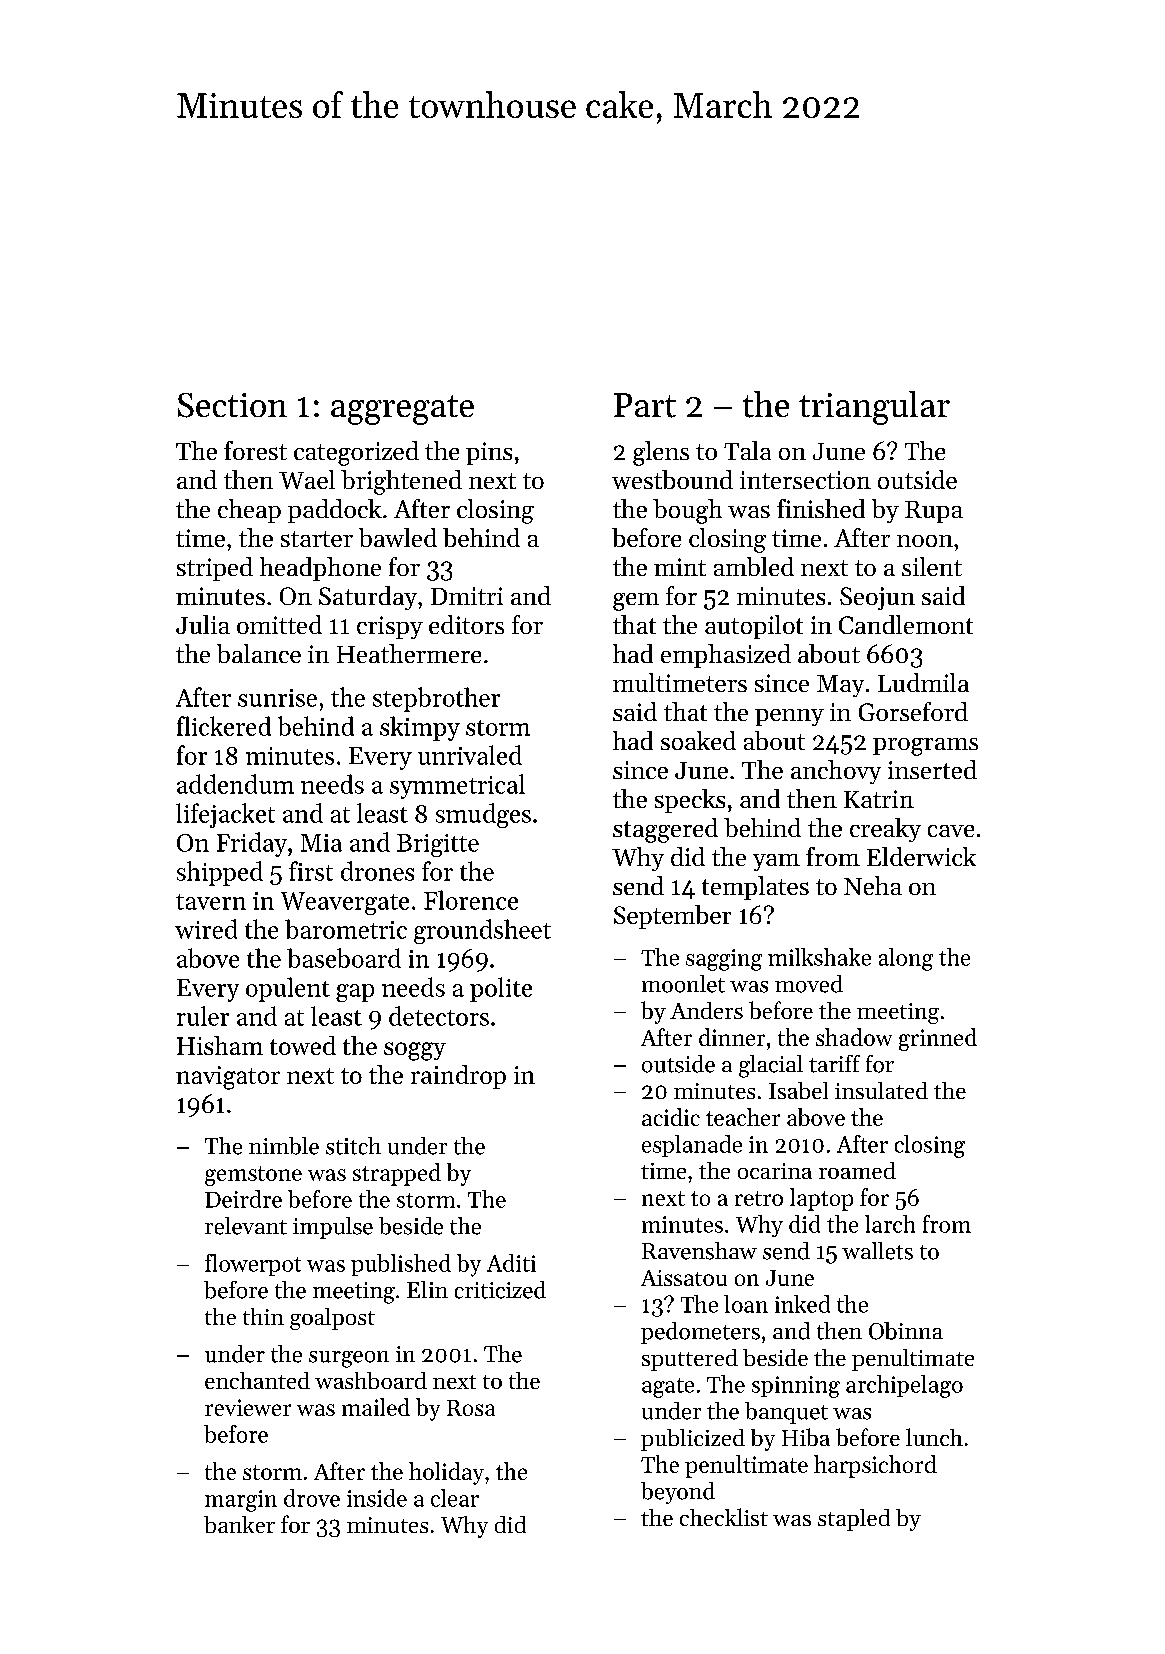 This page has height=1654, width=1165. What do you see at coordinates (239, 1524) in the page?
I see `banker` at bounding box center [239, 1524].
